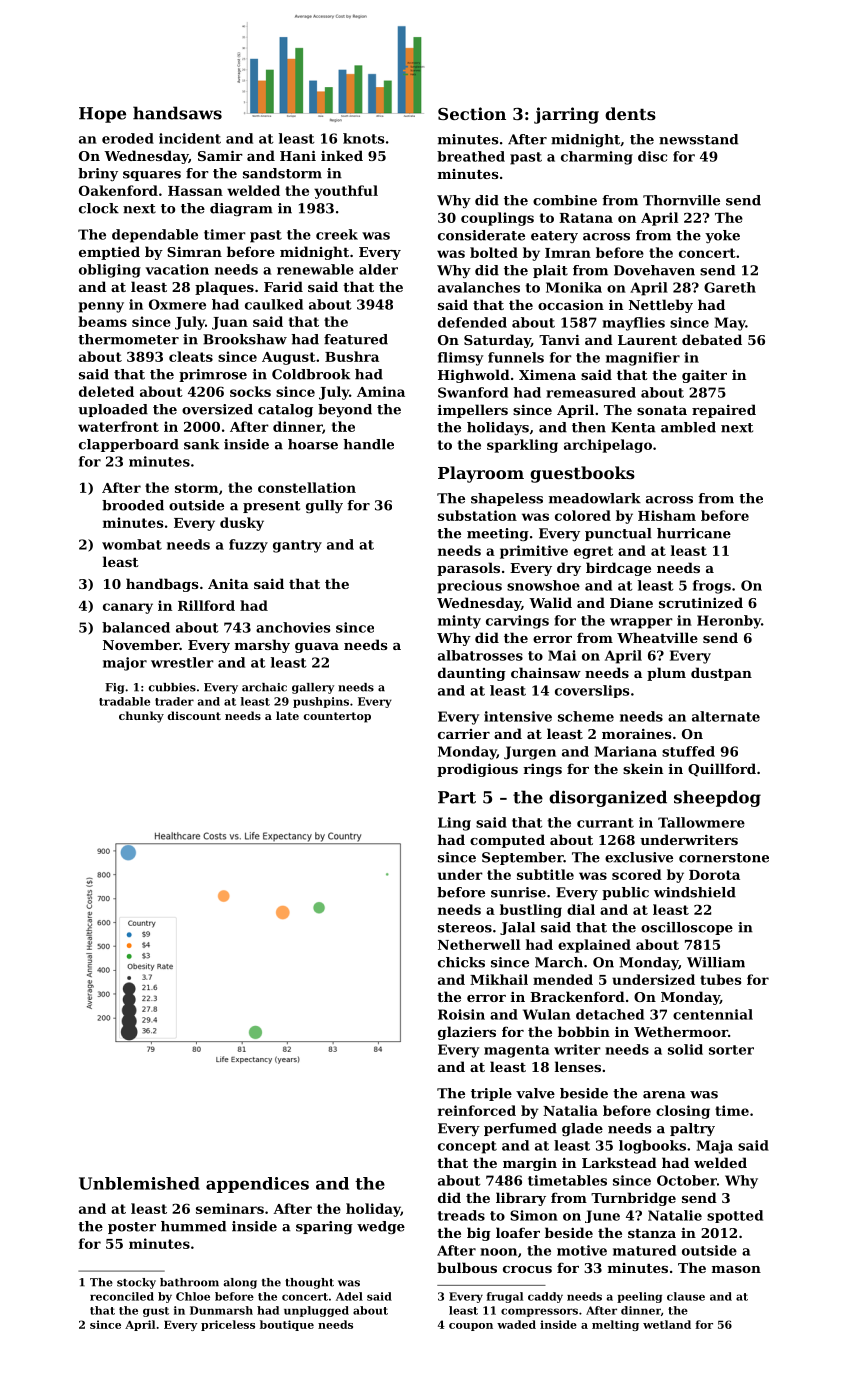  What do you see at coordinates (481, 474) in the screenshot?
I see `Playroom` at bounding box center [481, 474].
